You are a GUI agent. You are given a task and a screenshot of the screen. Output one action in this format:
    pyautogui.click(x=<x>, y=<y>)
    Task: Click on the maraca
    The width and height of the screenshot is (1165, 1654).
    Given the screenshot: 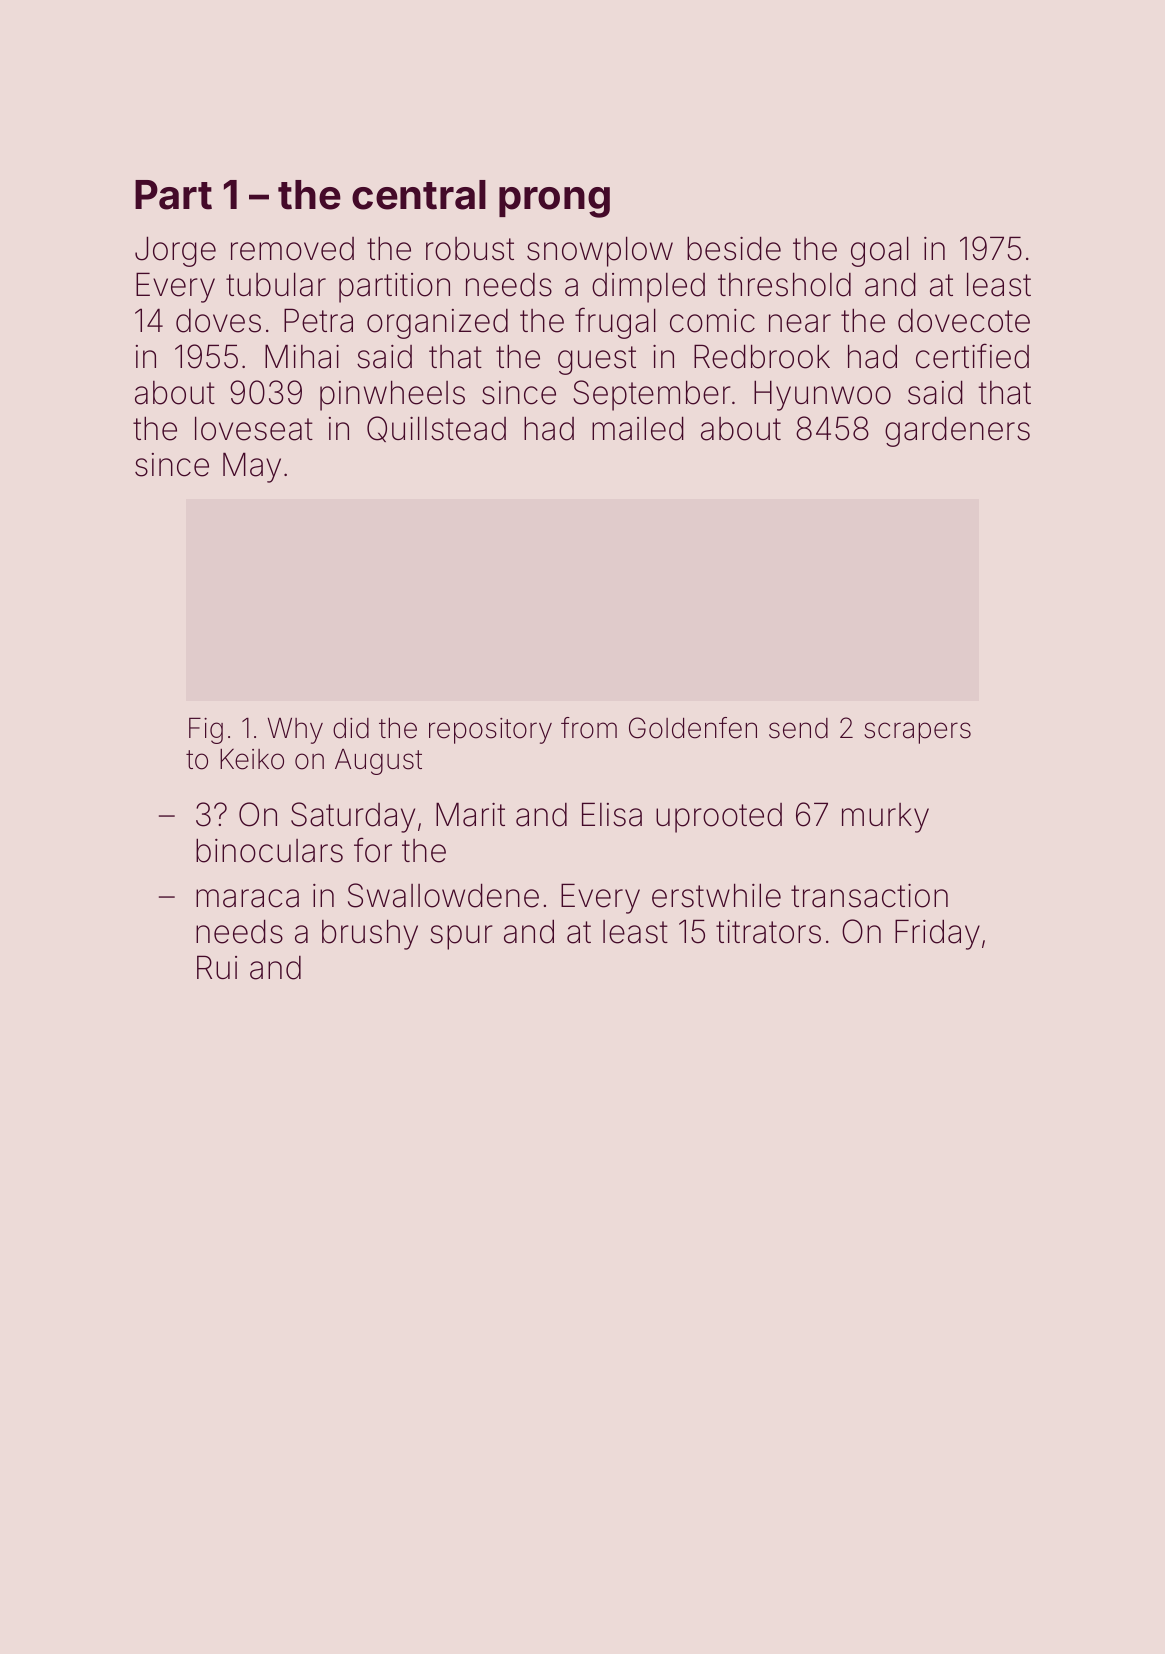 What is the action you would take?
    pyautogui.click(x=247, y=898)
